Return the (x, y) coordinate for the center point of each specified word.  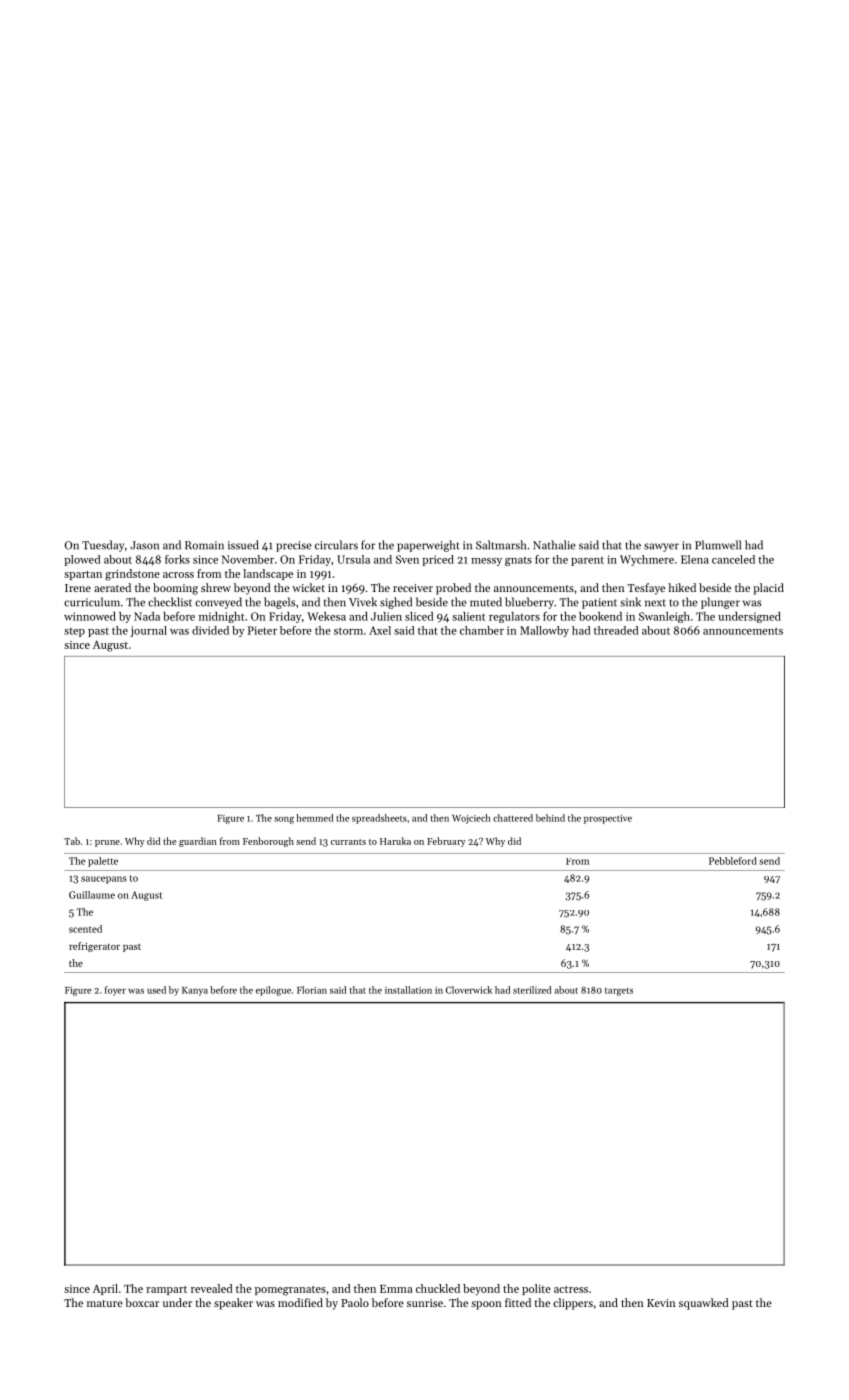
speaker (233, 1304)
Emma (396, 1289)
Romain (204, 545)
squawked (704, 1304)
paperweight (428, 546)
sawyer (661, 547)
